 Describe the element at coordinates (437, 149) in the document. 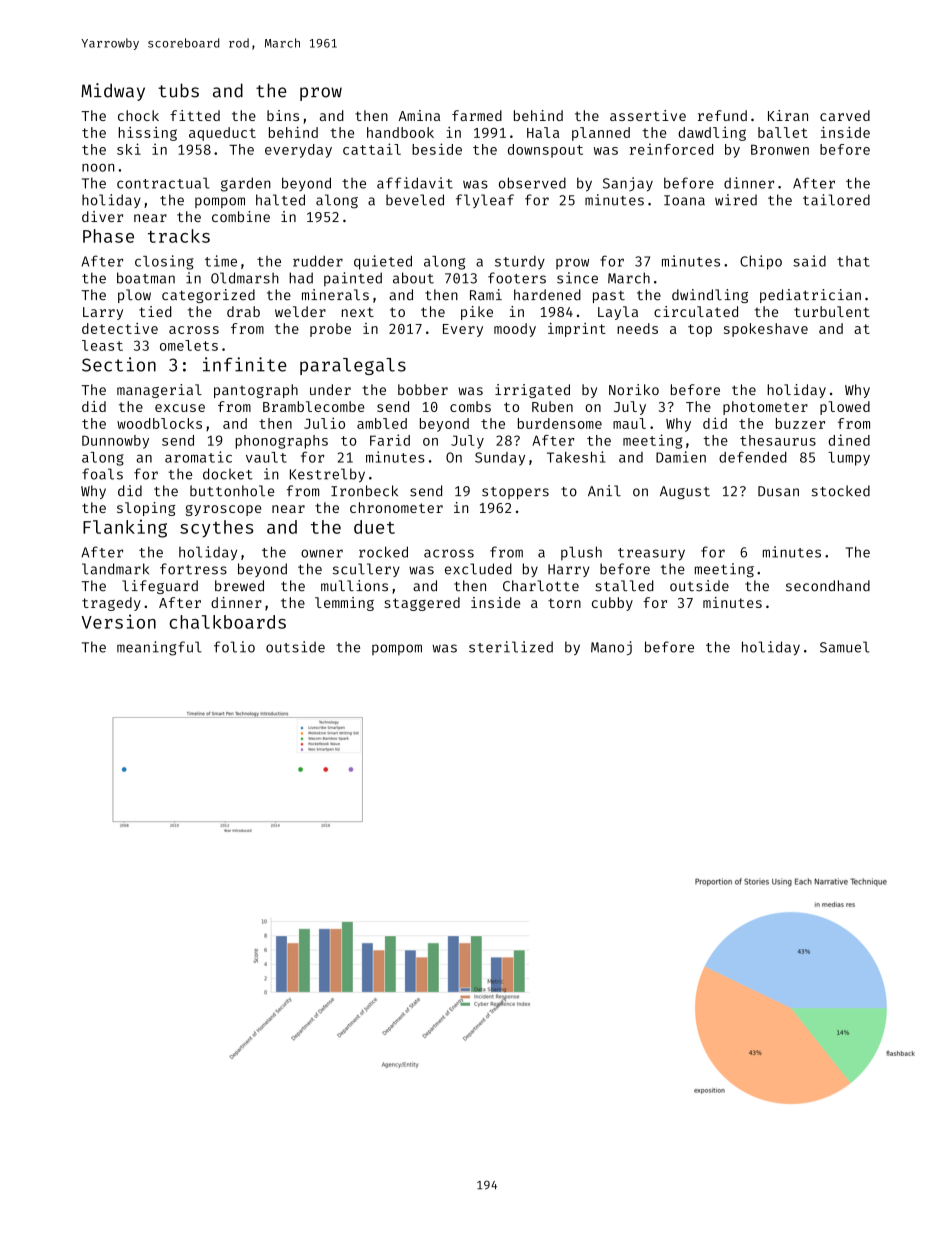

I see `beside` at that location.
